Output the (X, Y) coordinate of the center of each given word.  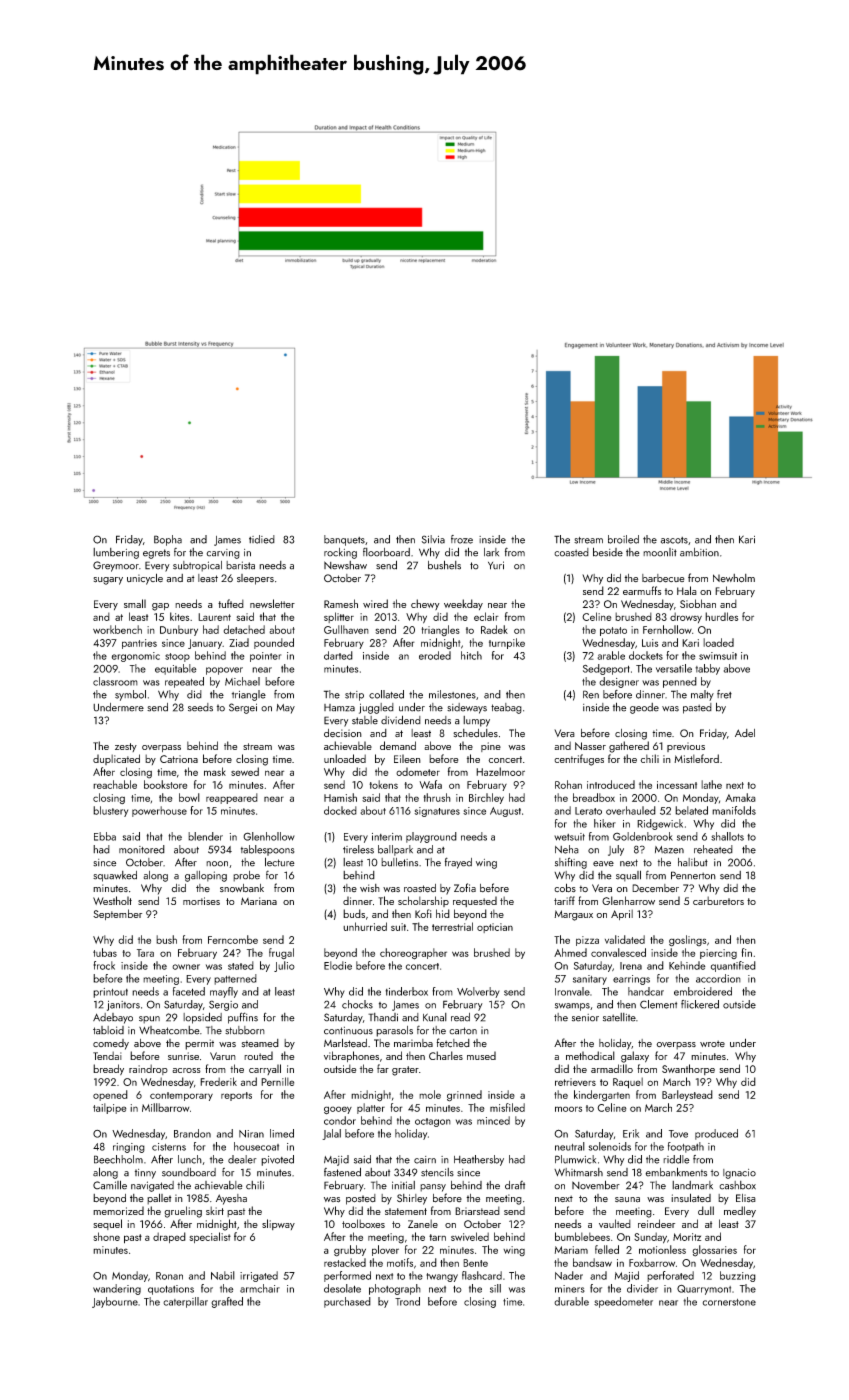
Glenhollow (269, 836)
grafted (227, 1302)
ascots (674, 540)
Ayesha (231, 1199)
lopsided (202, 1018)
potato (613, 631)
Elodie (338, 965)
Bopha (168, 540)
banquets (344, 540)
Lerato (588, 811)
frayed (458, 863)
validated (625, 939)
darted (338, 655)
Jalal (331, 1134)
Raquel (628, 1083)
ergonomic (136, 657)
